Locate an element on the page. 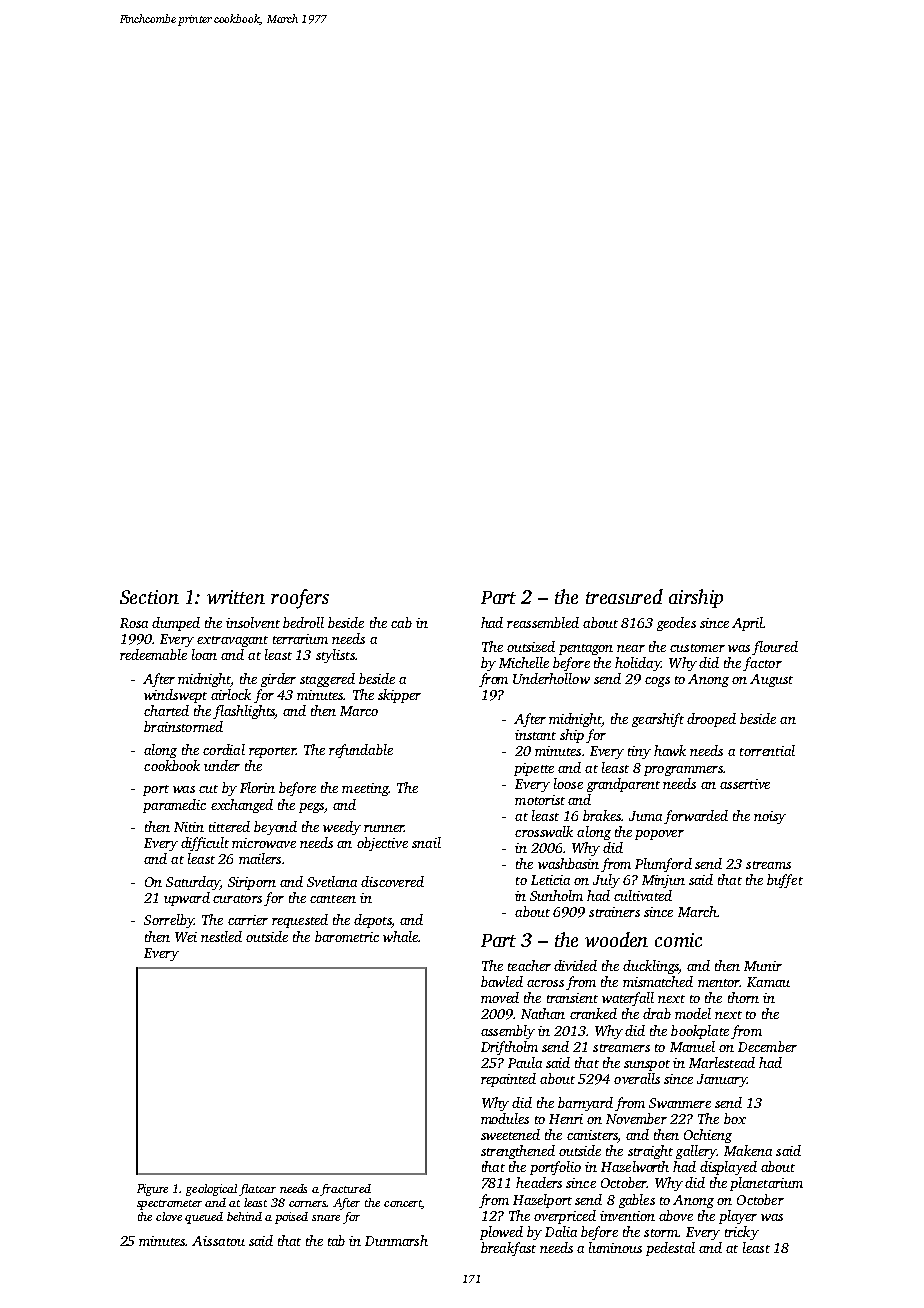 The image size is (924, 1308). crosswalk is located at coordinates (544, 831).
